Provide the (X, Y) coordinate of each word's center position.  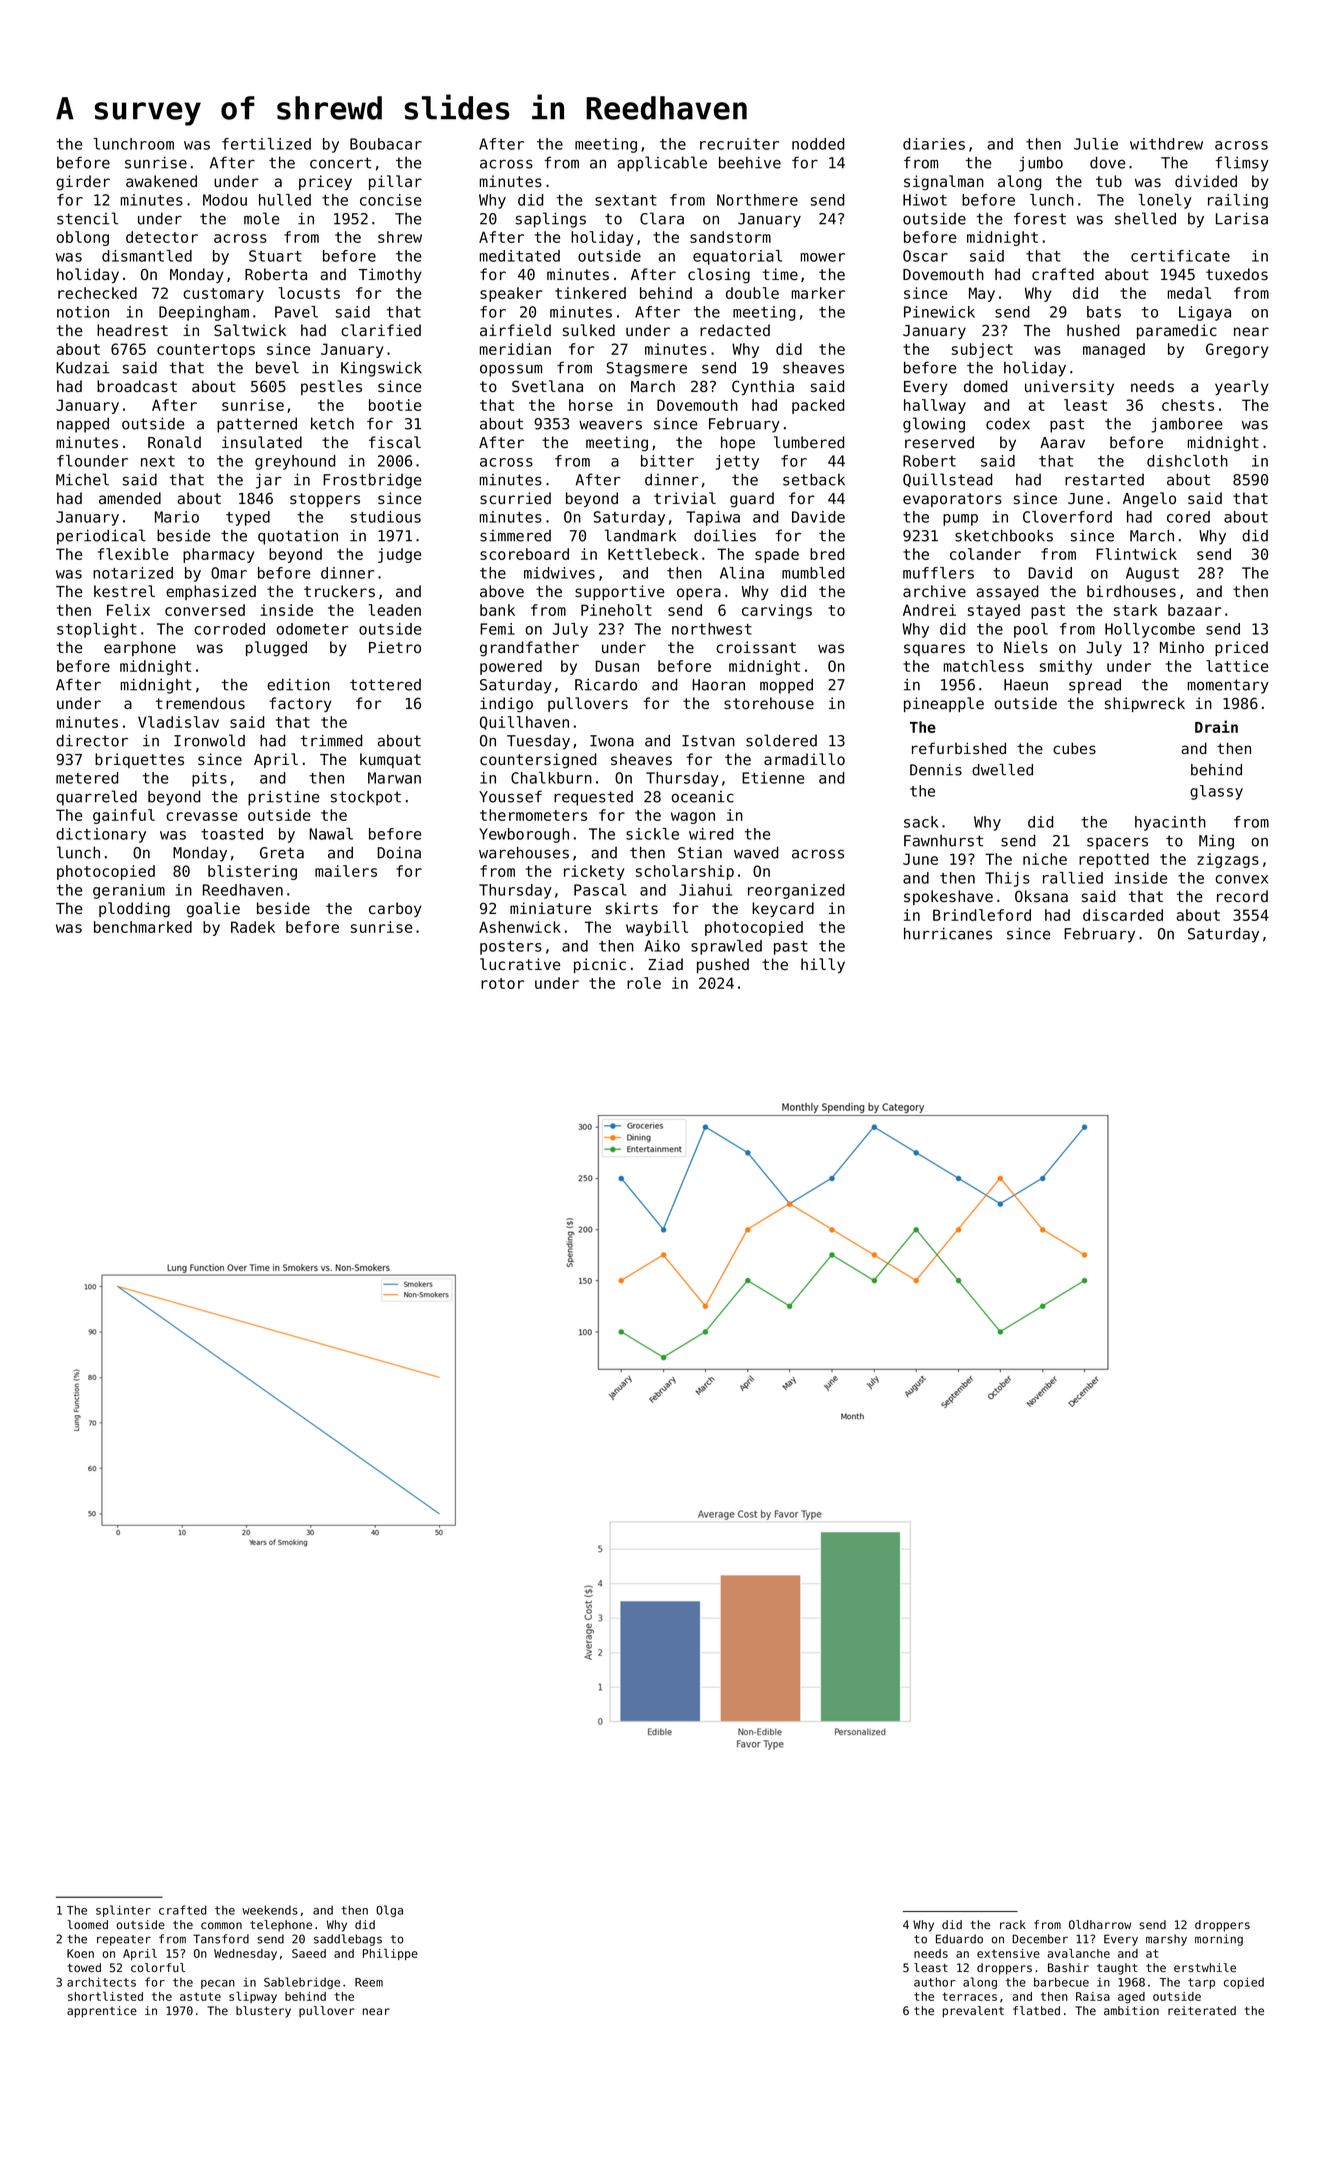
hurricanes (948, 933)
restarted (1104, 480)
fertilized (266, 144)
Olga (389, 1911)
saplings (551, 220)
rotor (502, 983)
